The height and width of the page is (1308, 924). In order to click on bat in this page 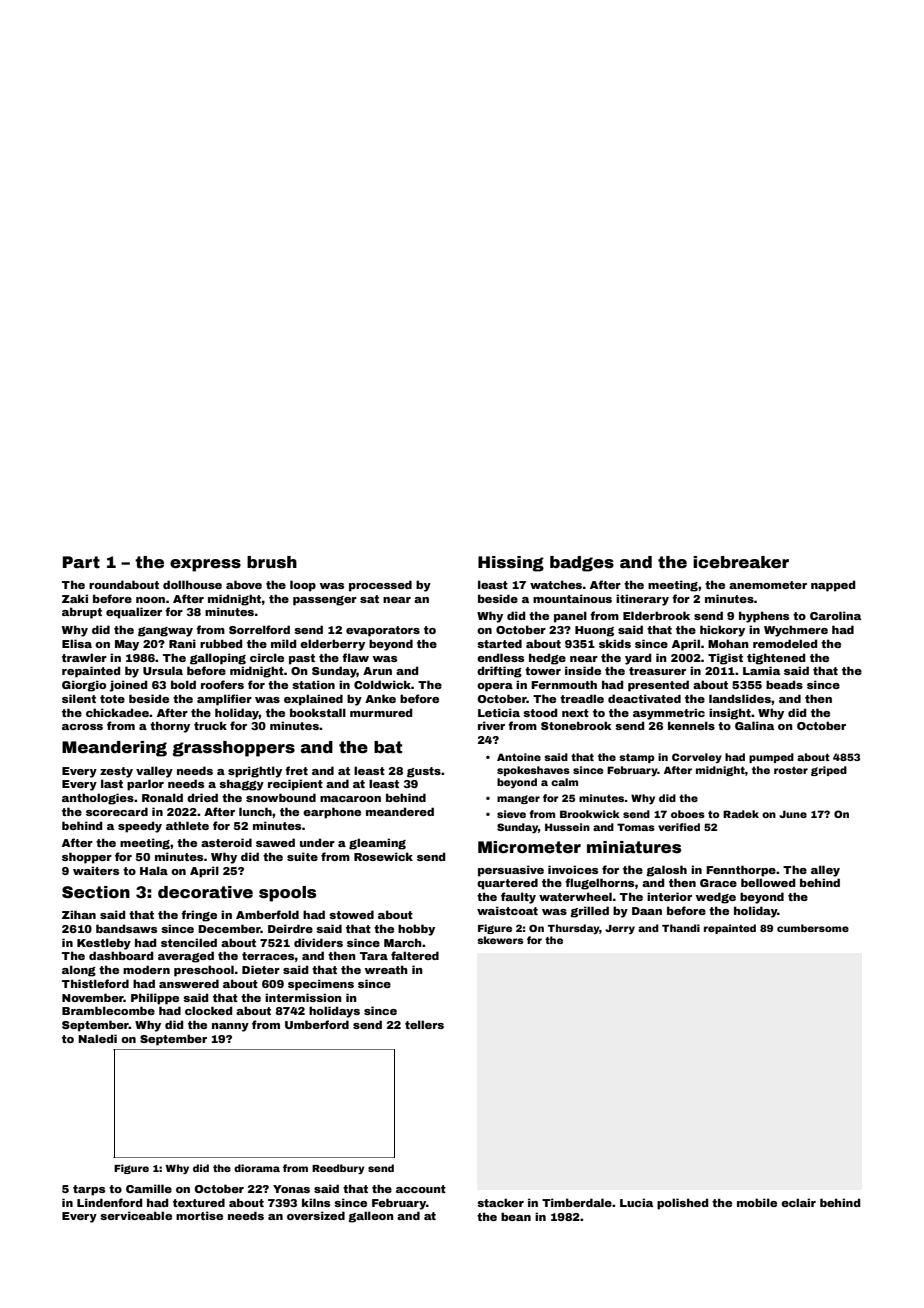, I will do `click(388, 747)`.
